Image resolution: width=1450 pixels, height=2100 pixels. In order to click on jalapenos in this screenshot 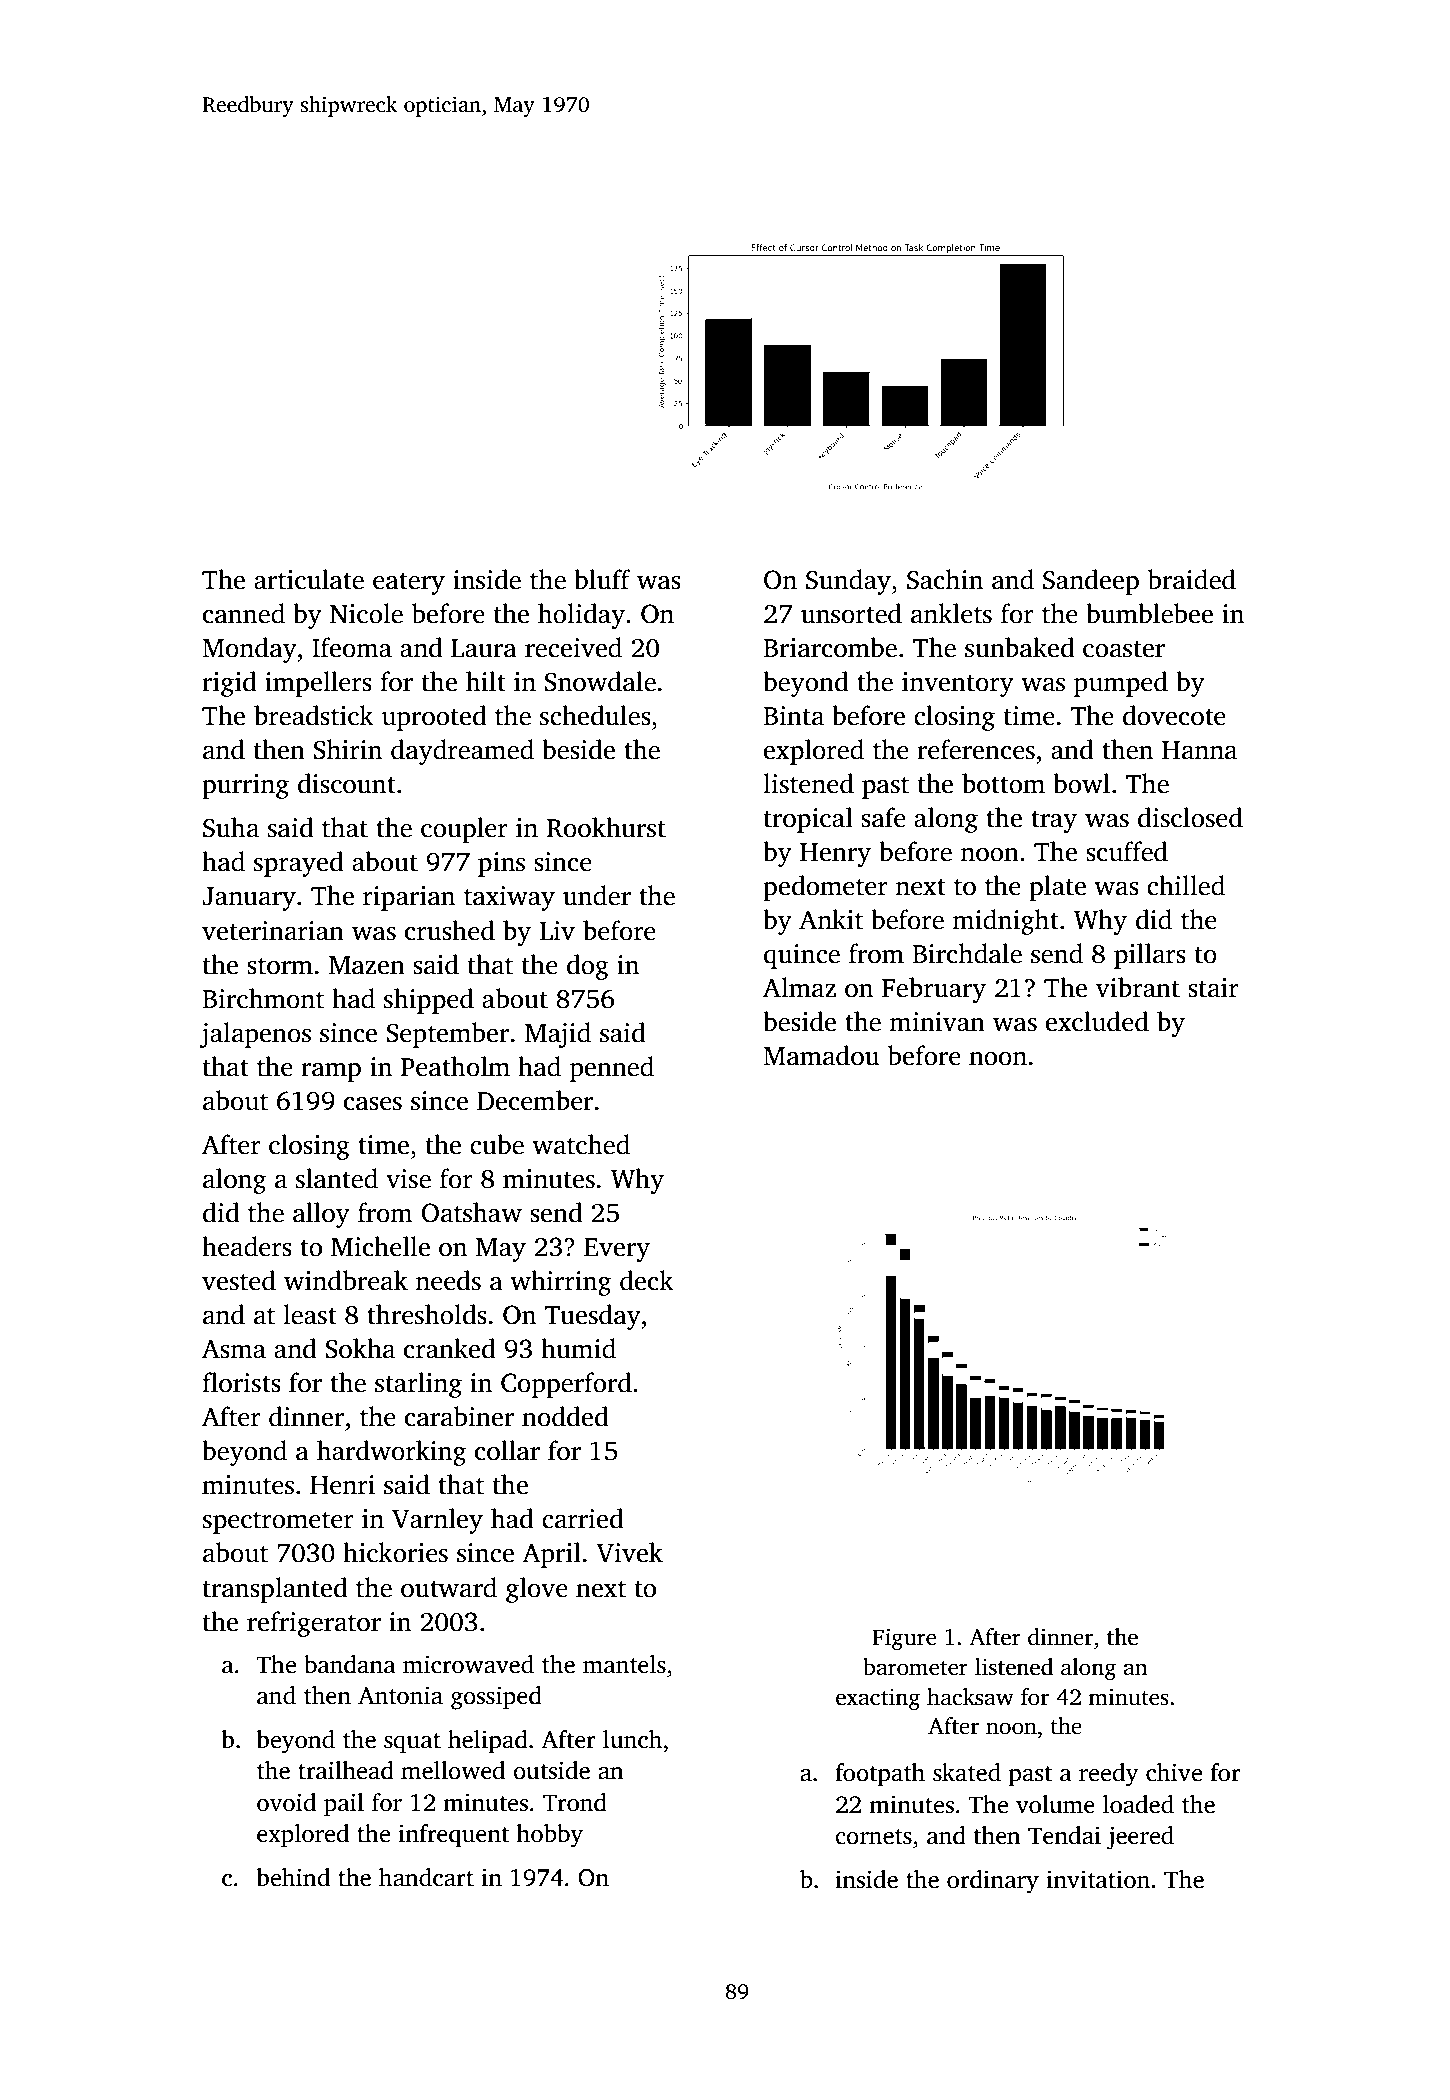, I will do `click(255, 1035)`.
